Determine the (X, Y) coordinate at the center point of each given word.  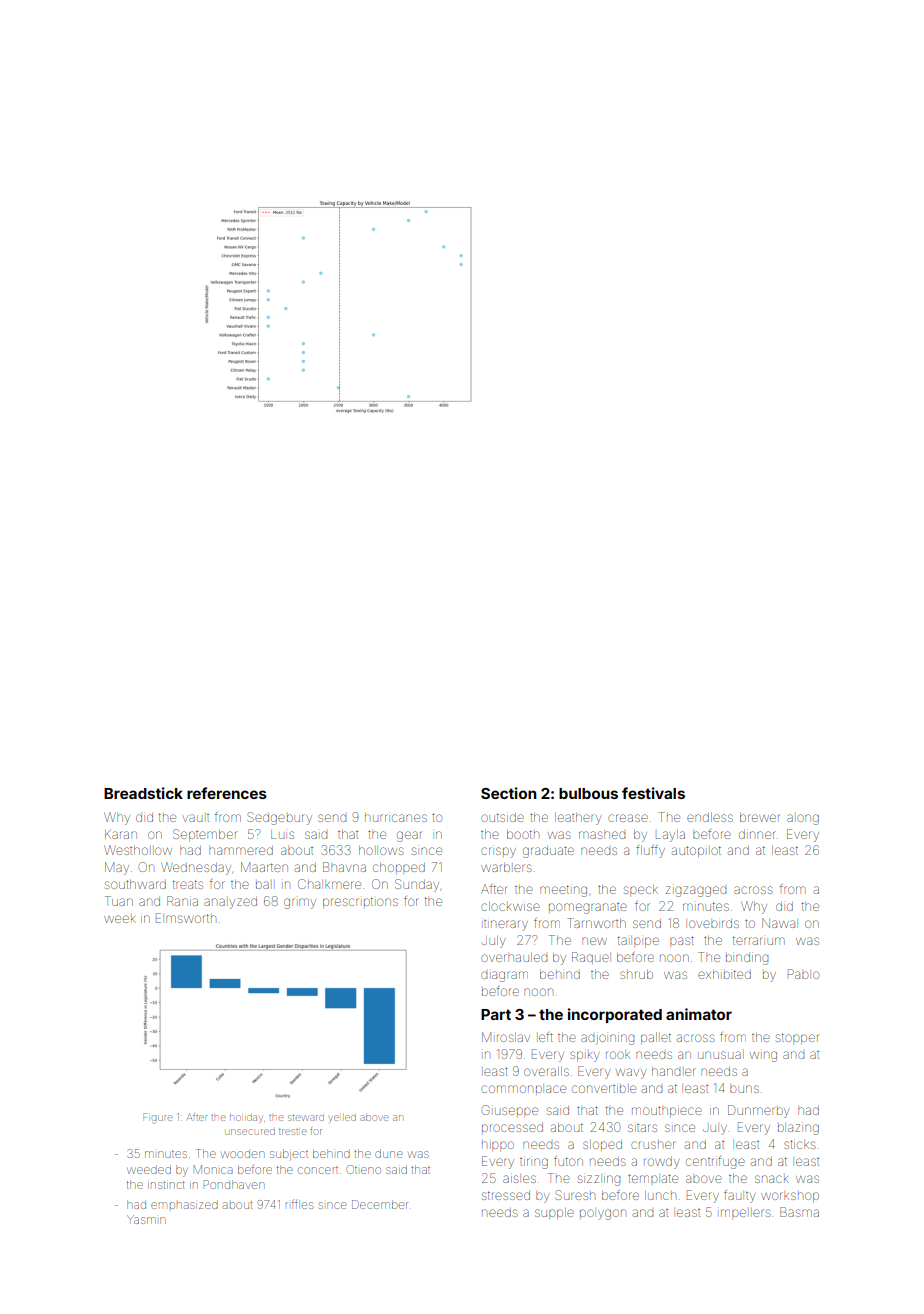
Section (509, 793)
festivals (653, 793)
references (227, 793)
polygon (603, 1214)
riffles (299, 1204)
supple (554, 1213)
